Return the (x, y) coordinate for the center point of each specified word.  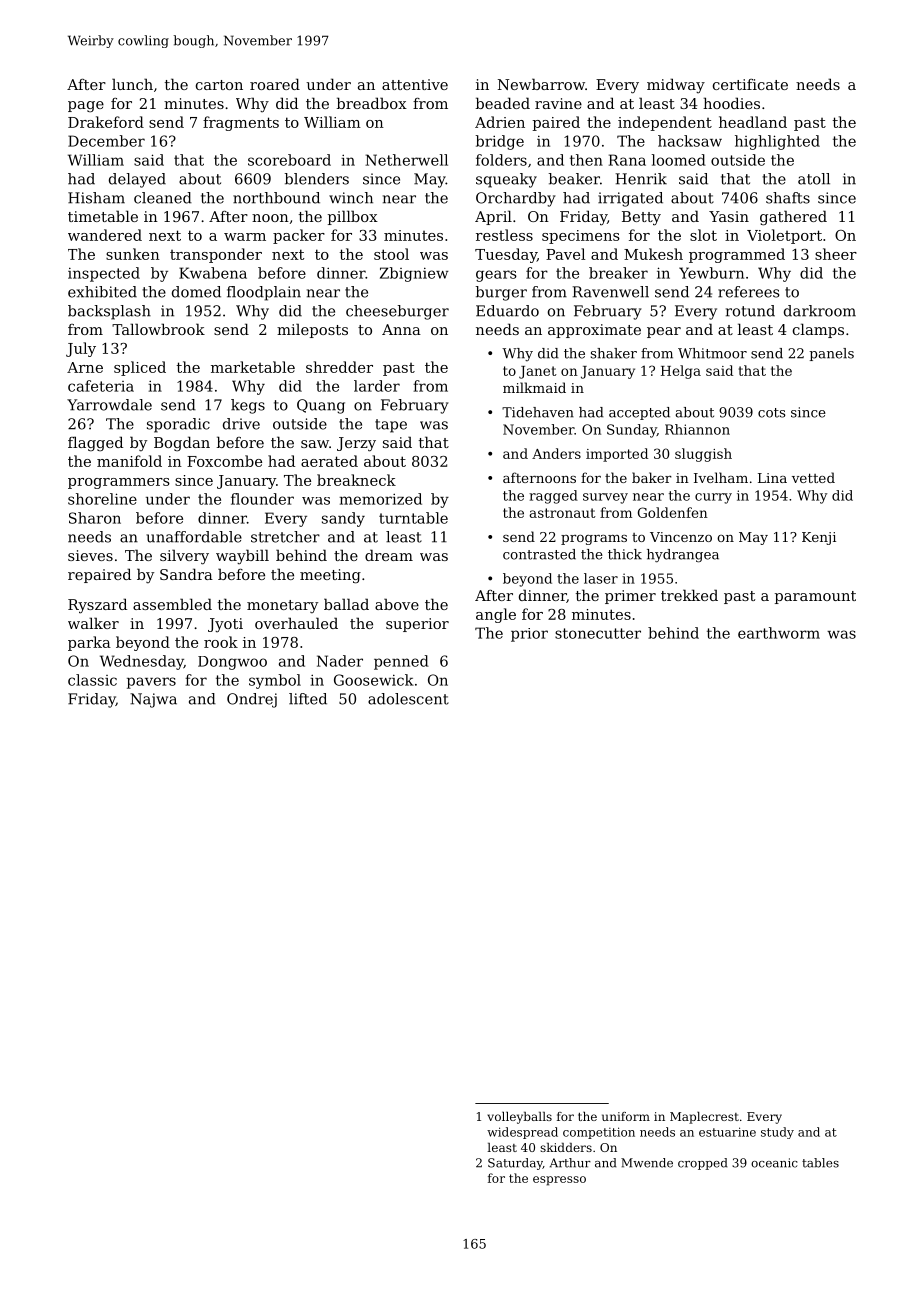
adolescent (408, 699)
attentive (415, 84)
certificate (750, 84)
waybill (242, 557)
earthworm (779, 633)
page (86, 107)
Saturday (515, 1164)
